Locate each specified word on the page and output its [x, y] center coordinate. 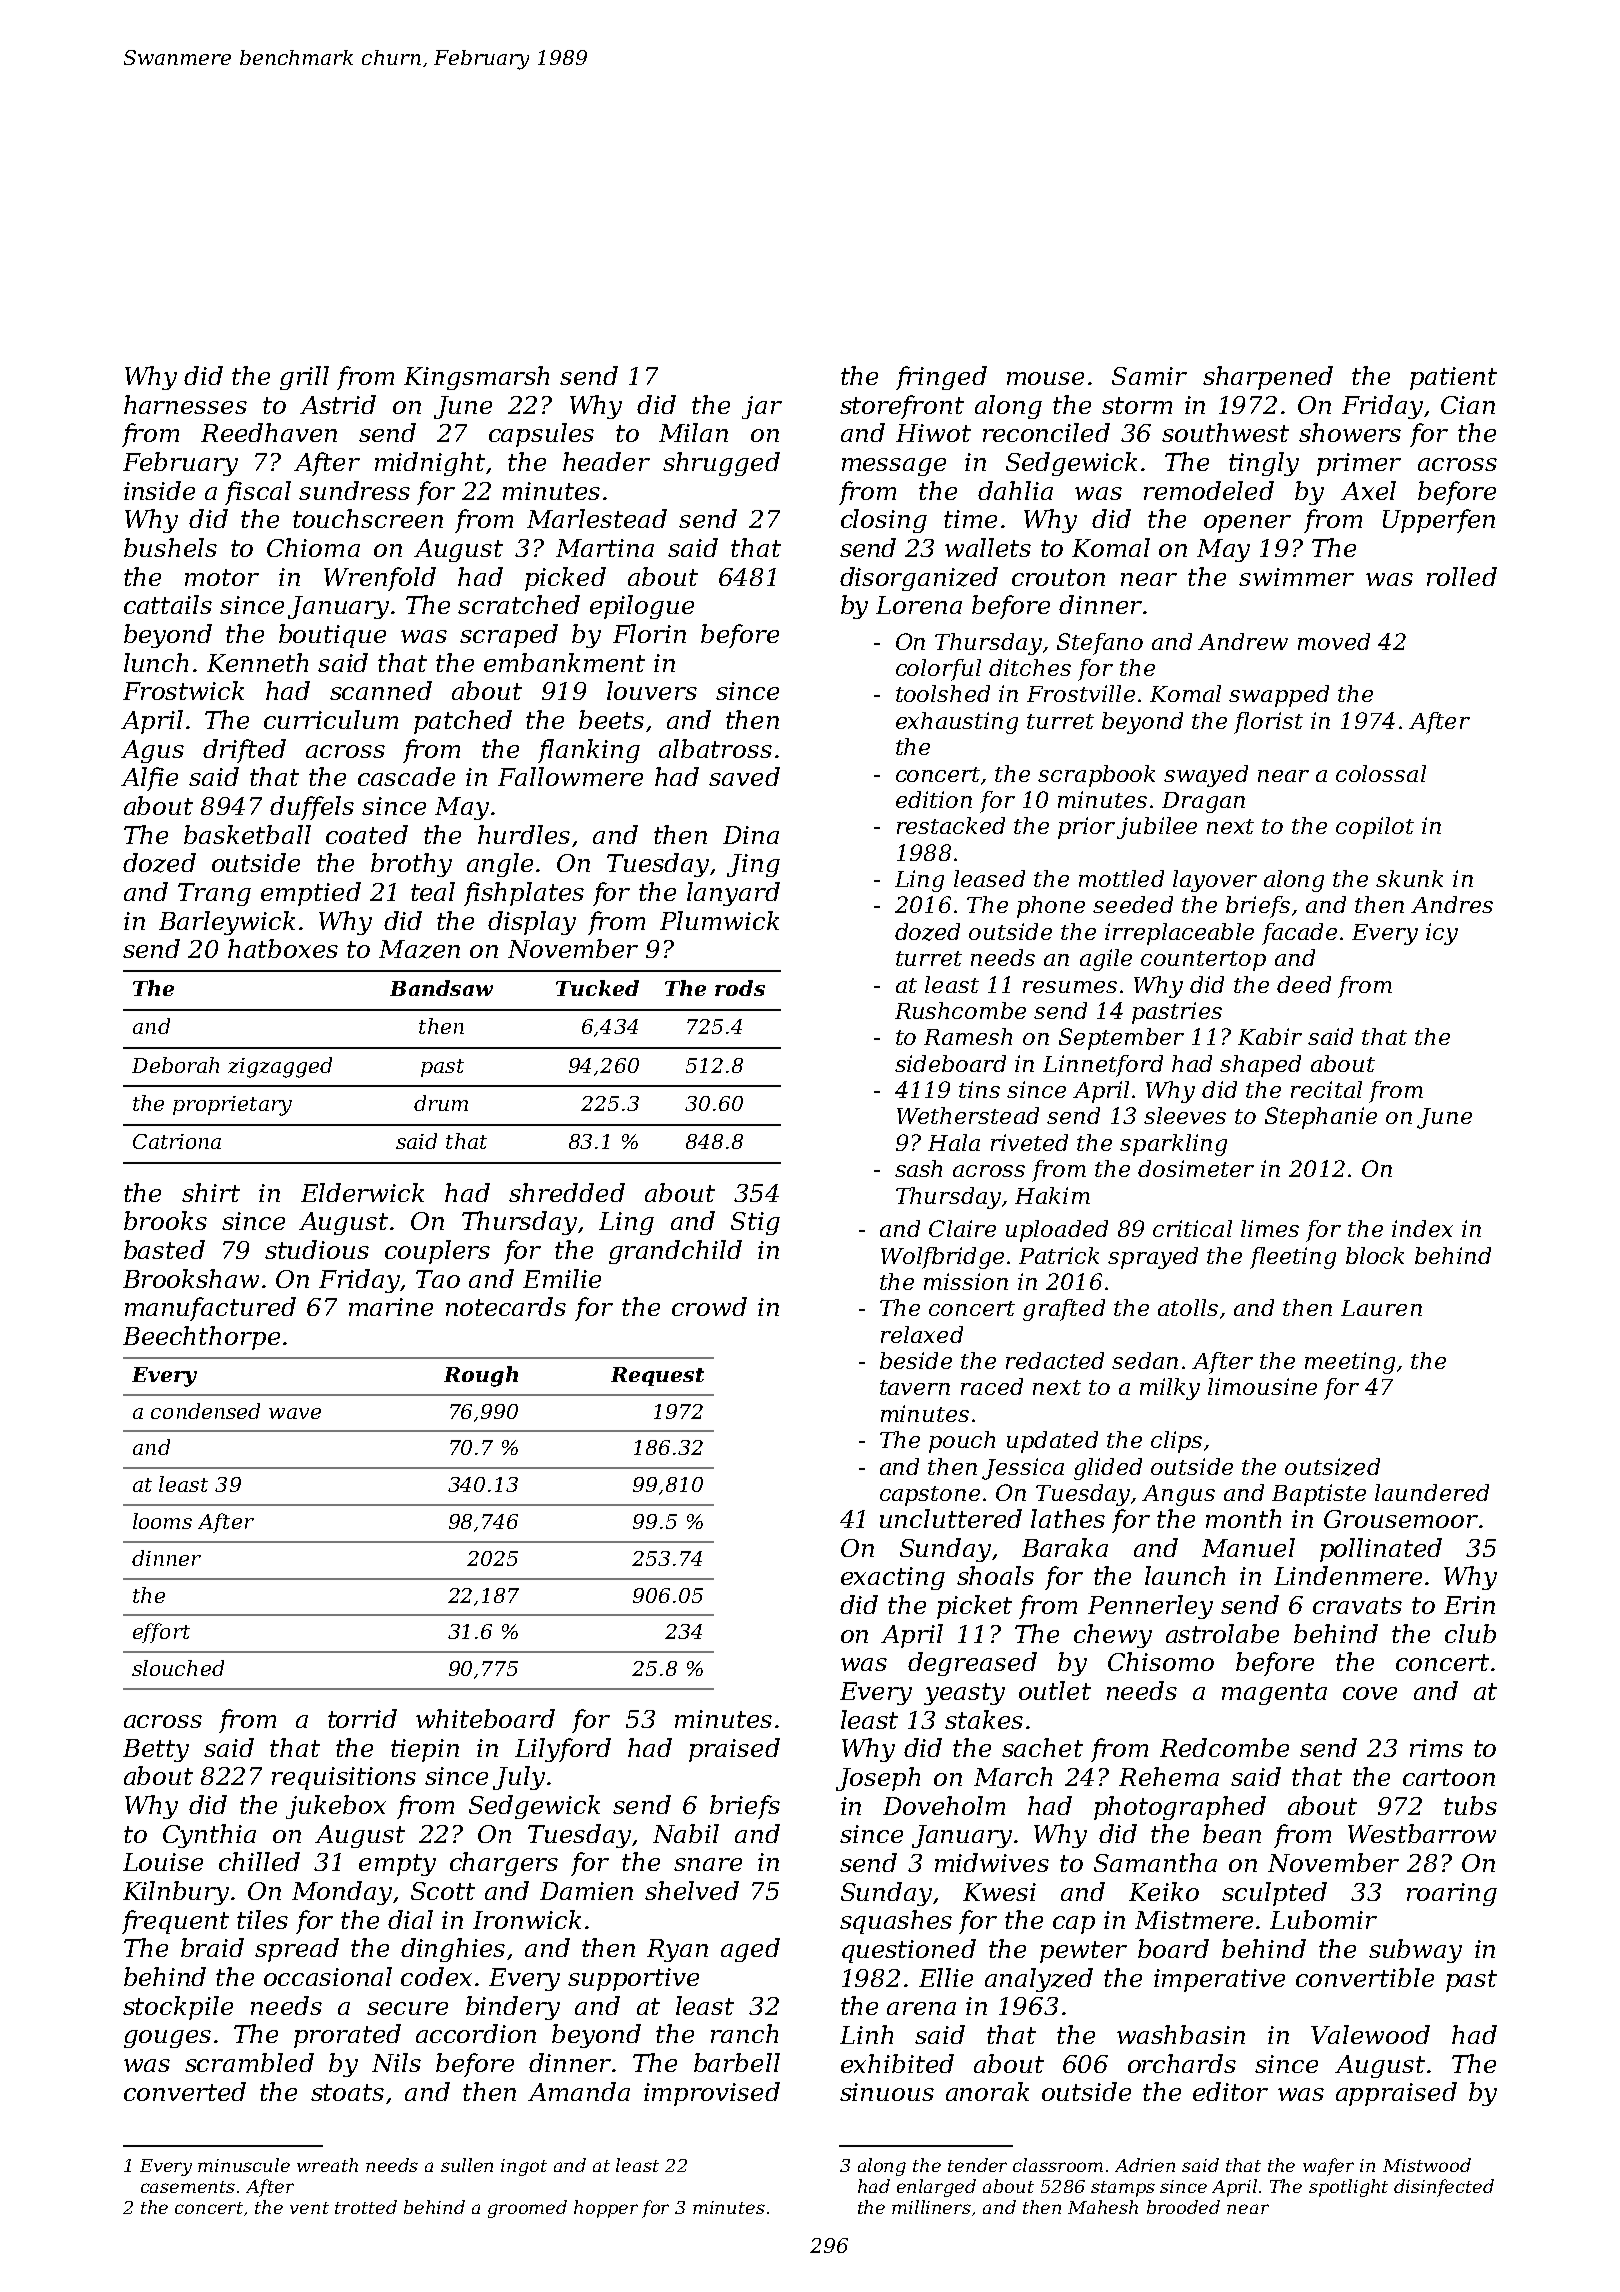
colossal [1381, 773]
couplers [437, 1252]
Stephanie [1321, 1118]
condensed [205, 1411]
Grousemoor [1401, 1519]
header [606, 461]
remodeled [1209, 490]
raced [992, 1386]
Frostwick [183, 690]
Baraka [1065, 1547]
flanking [589, 751]
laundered [1432, 1492]
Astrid [338, 404]
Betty [156, 1750]
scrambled [249, 2062]
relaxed [922, 1334]
